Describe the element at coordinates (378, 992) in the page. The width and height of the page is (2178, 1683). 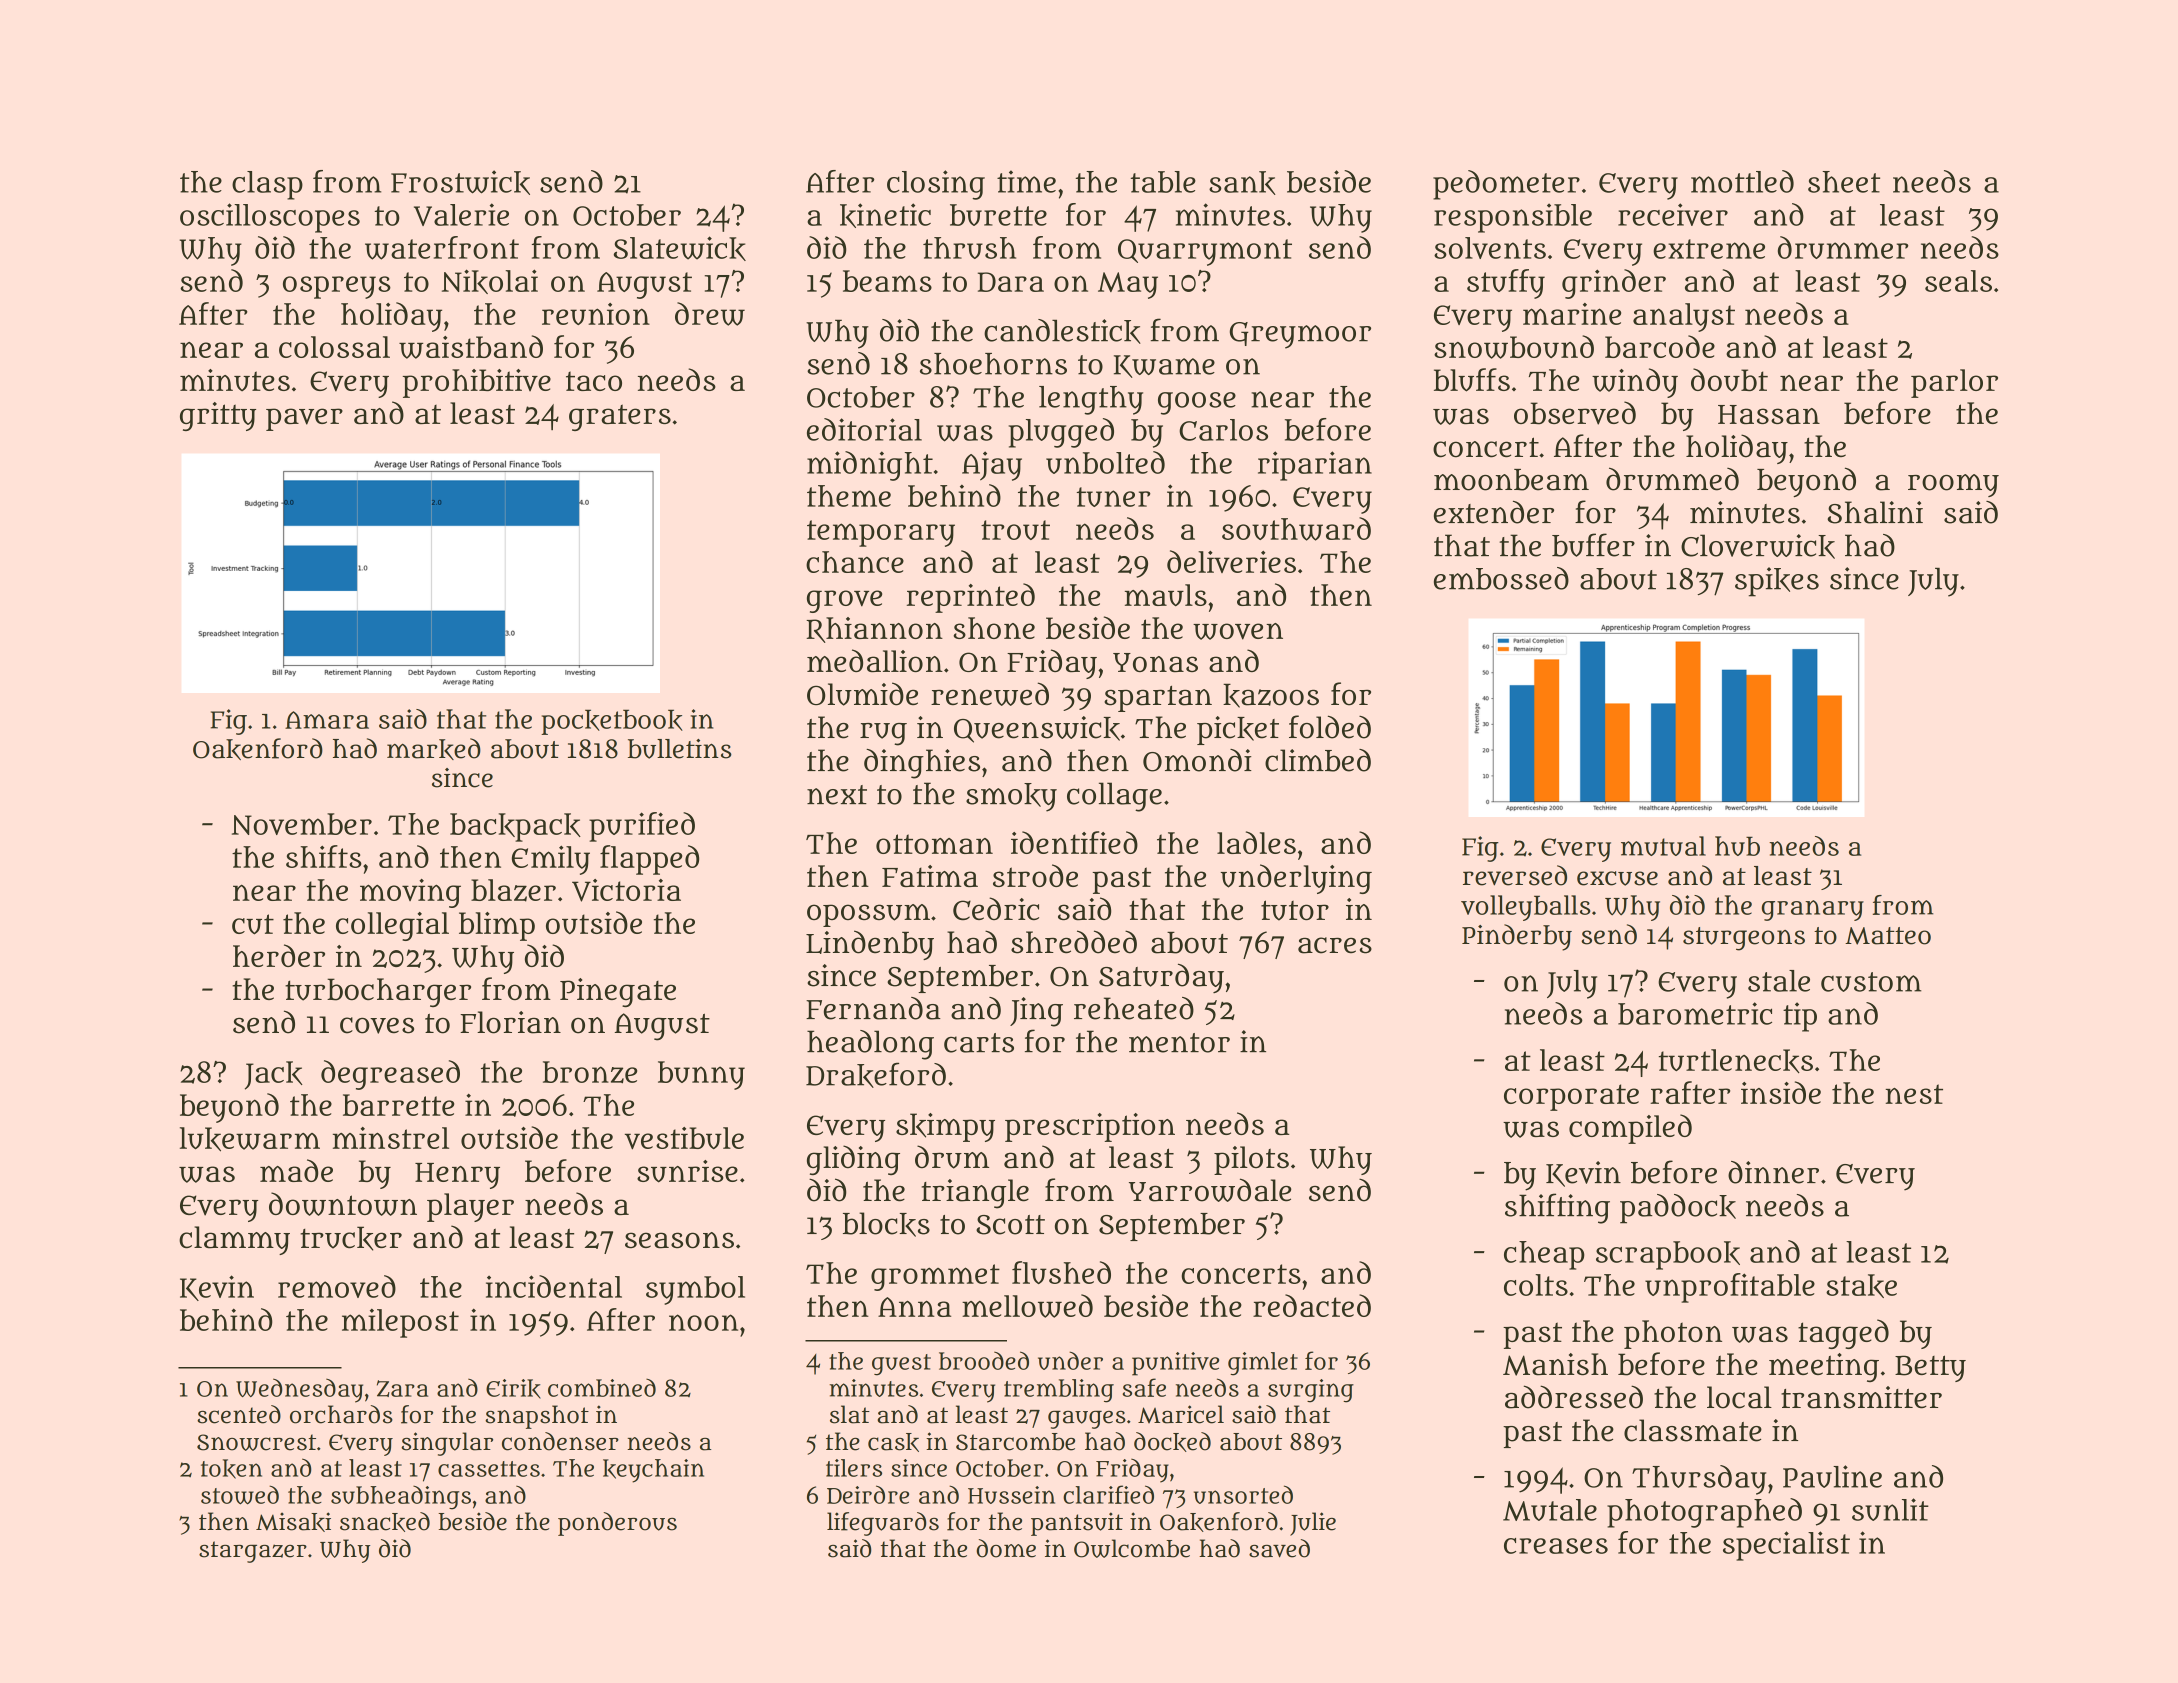
I see `turbocharger` at that location.
